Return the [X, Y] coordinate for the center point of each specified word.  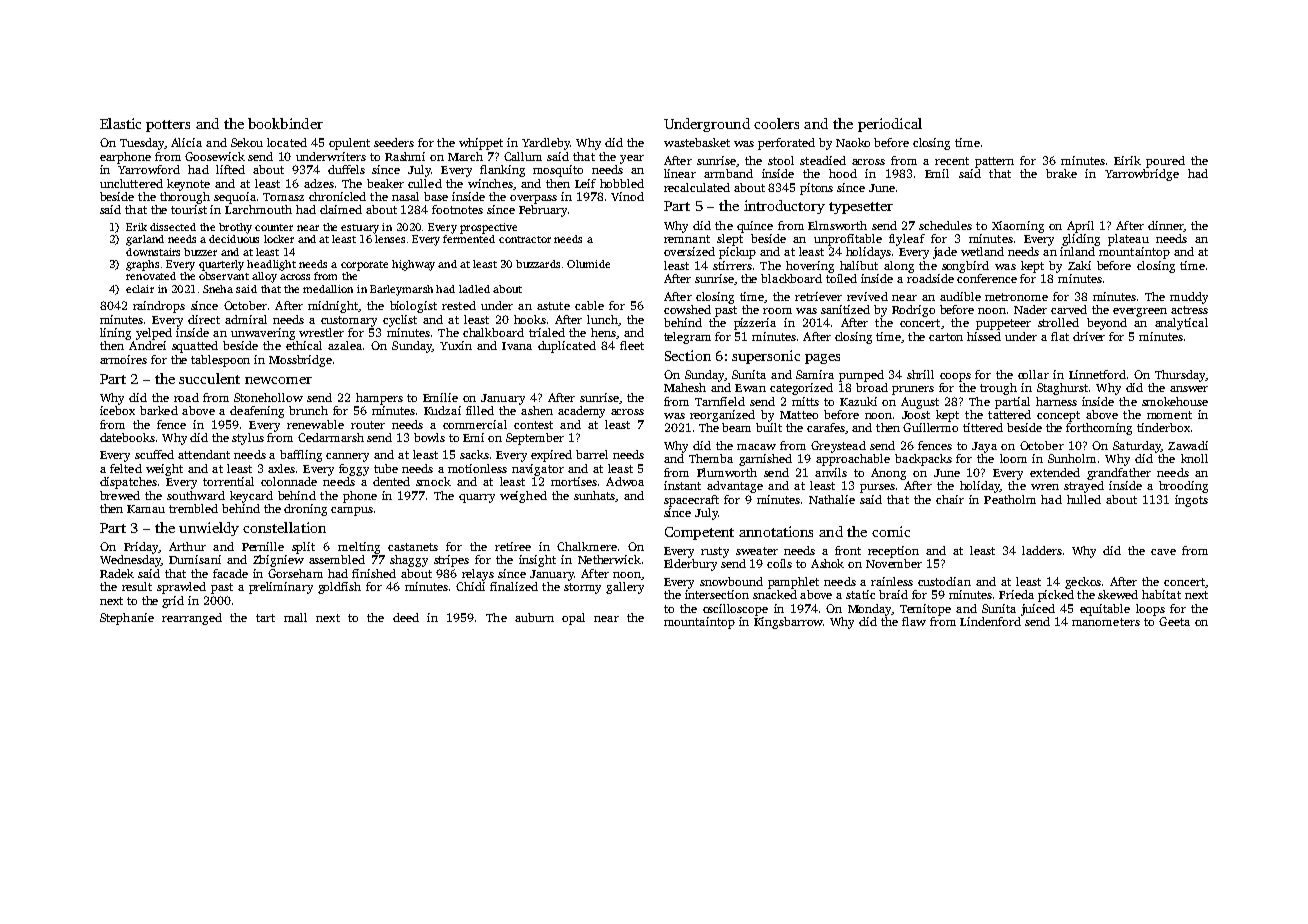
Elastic [120, 123]
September [535, 439]
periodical [890, 125]
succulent [209, 378]
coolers [776, 123]
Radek [117, 573]
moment [1169, 415]
